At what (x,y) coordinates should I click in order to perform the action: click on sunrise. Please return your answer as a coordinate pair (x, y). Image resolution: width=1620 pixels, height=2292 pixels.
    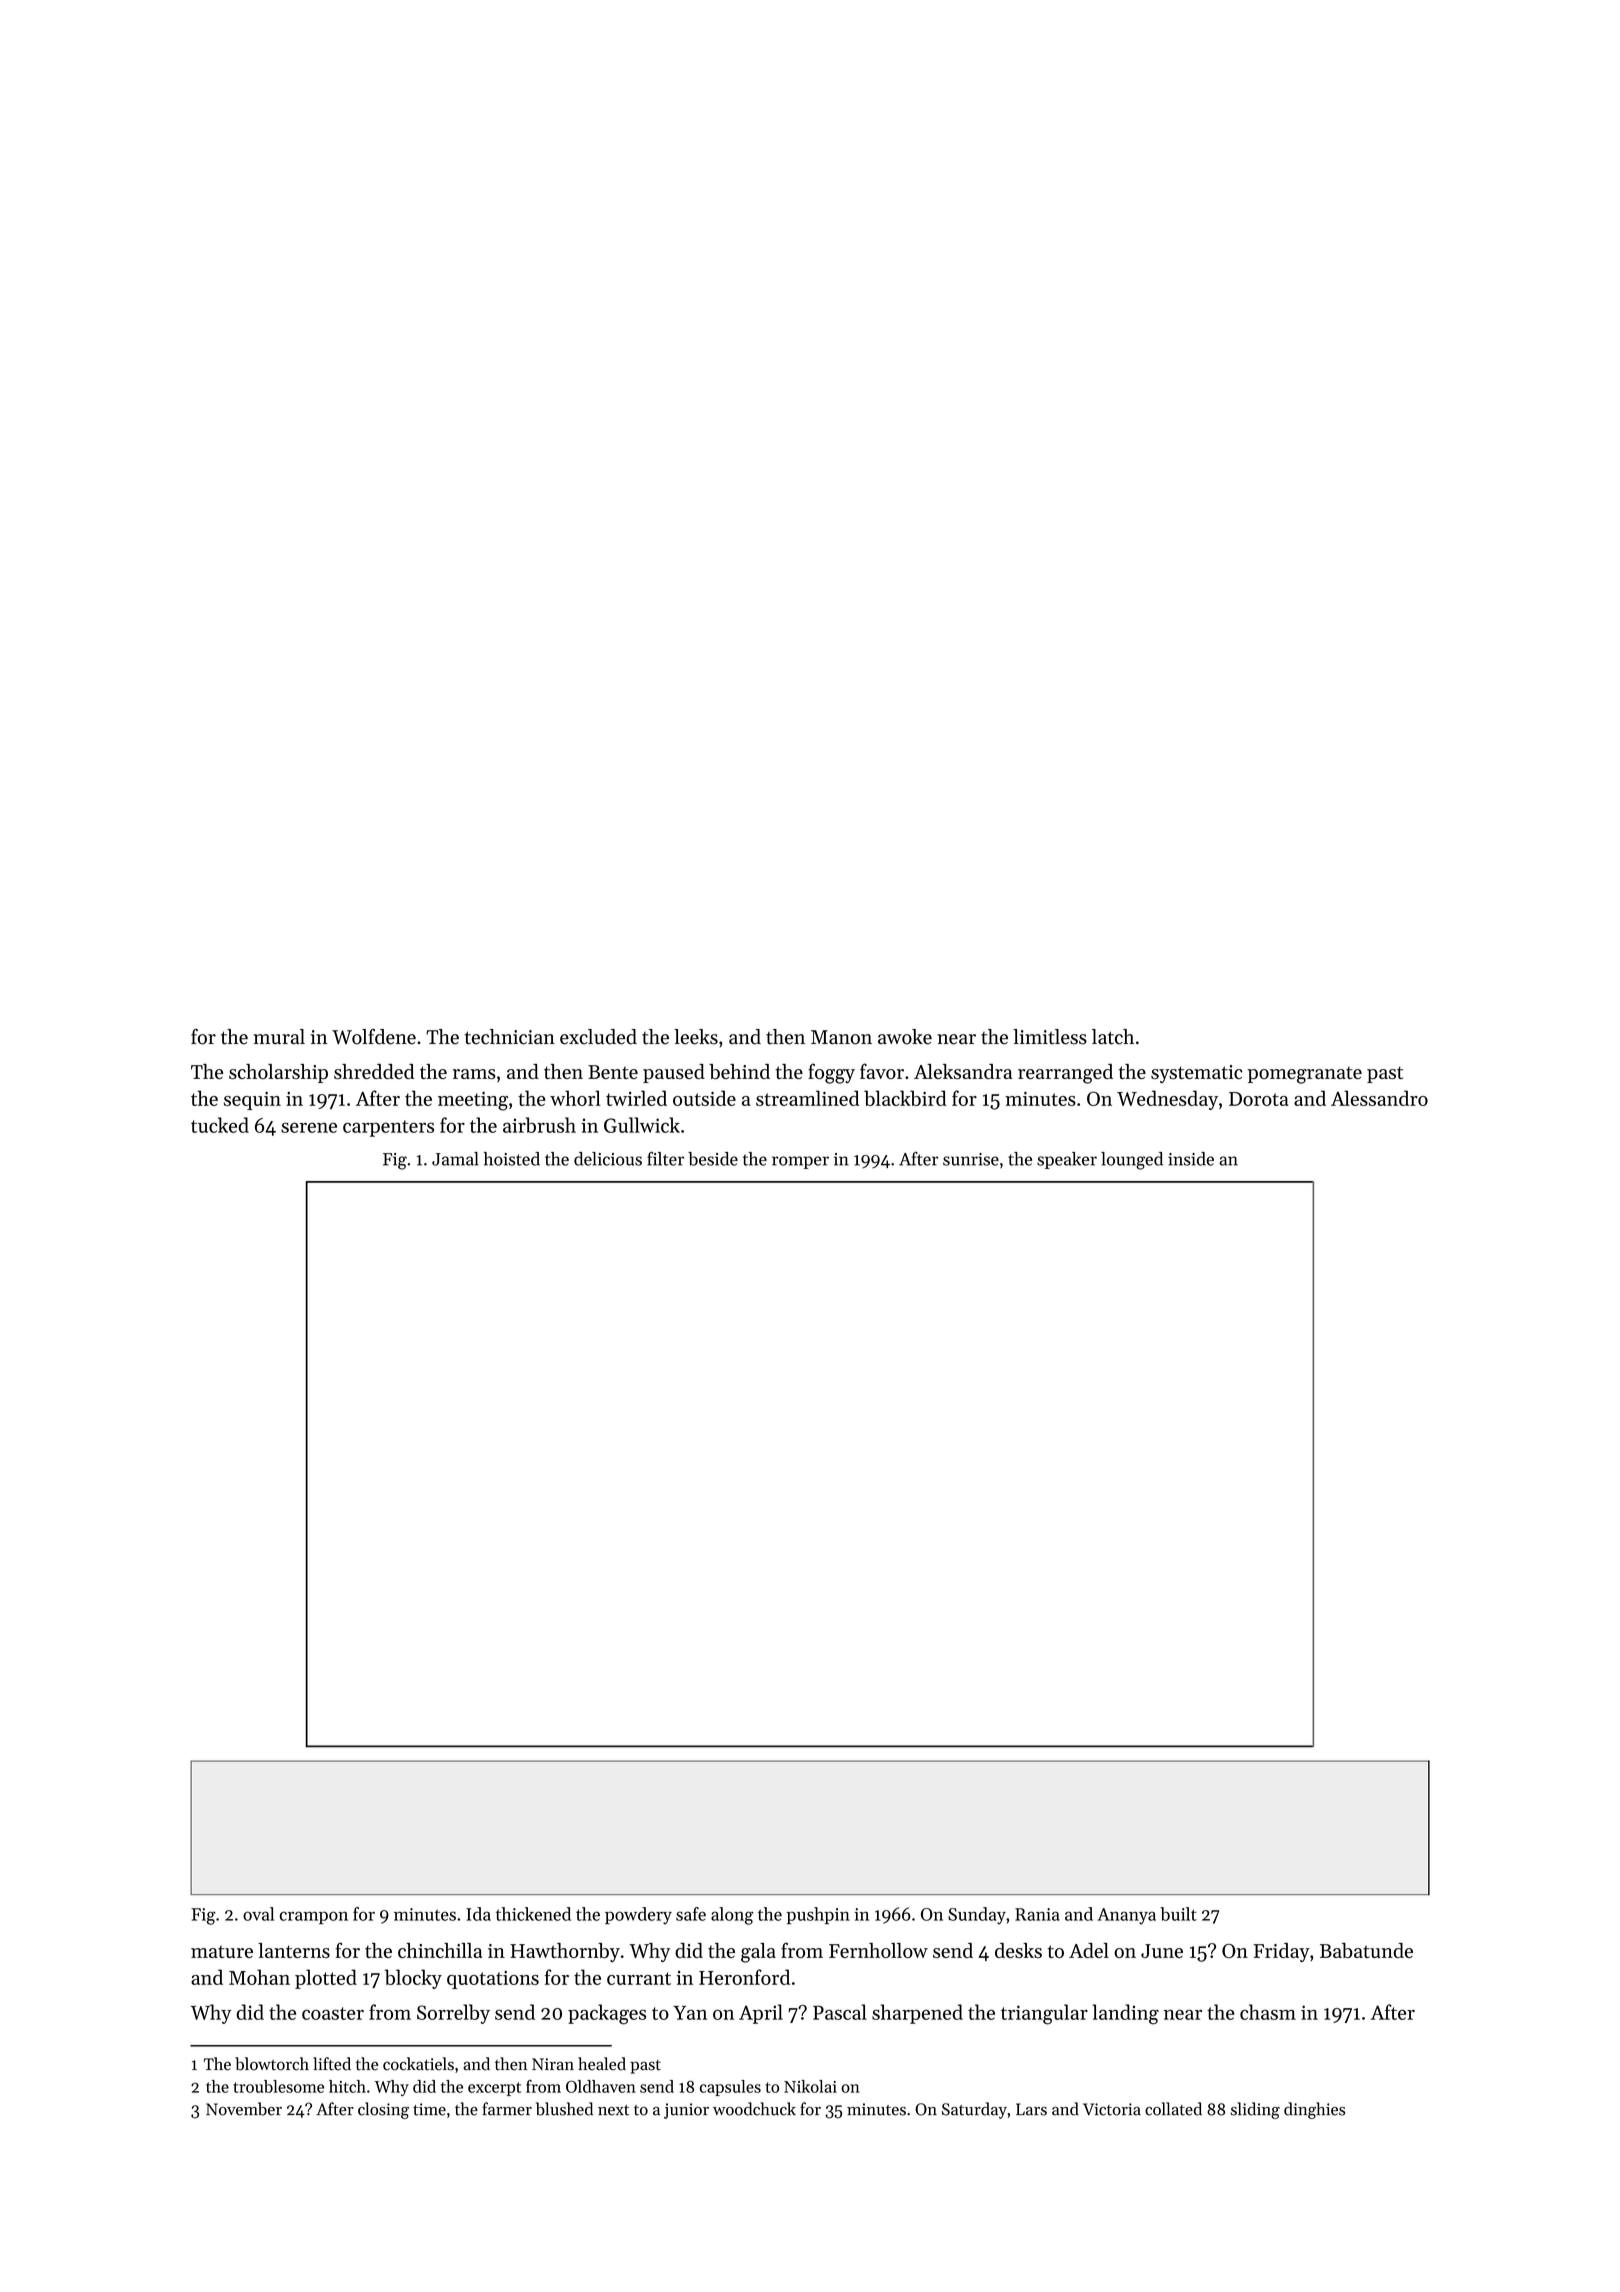
    Looking at the image, I should click on (971, 1159).
